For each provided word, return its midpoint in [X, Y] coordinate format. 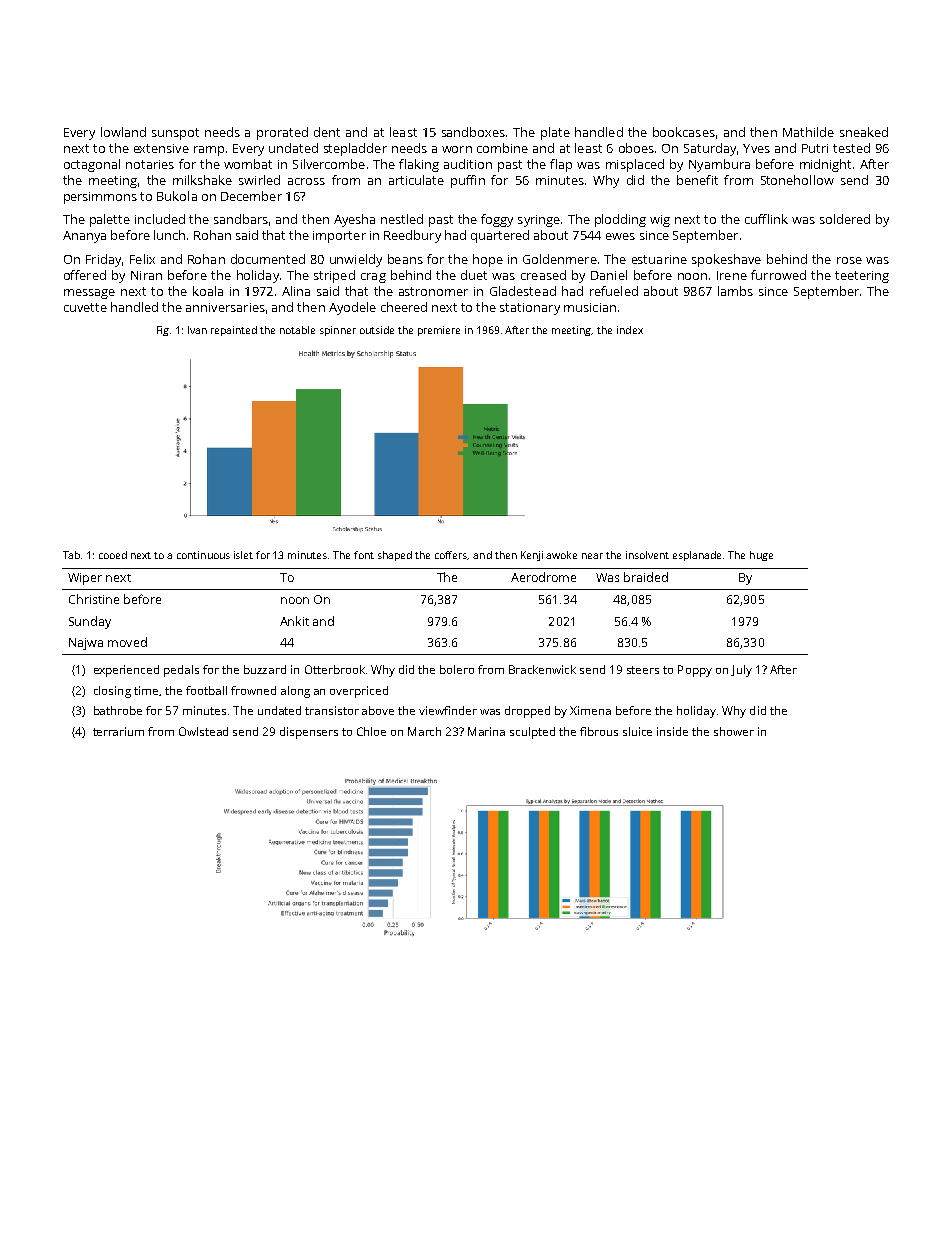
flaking [419, 165]
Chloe [371, 731]
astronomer [433, 291]
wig [660, 221]
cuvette [85, 307]
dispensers [309, 733]
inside [672, 731]
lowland [123, 132]
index [630, 330]
